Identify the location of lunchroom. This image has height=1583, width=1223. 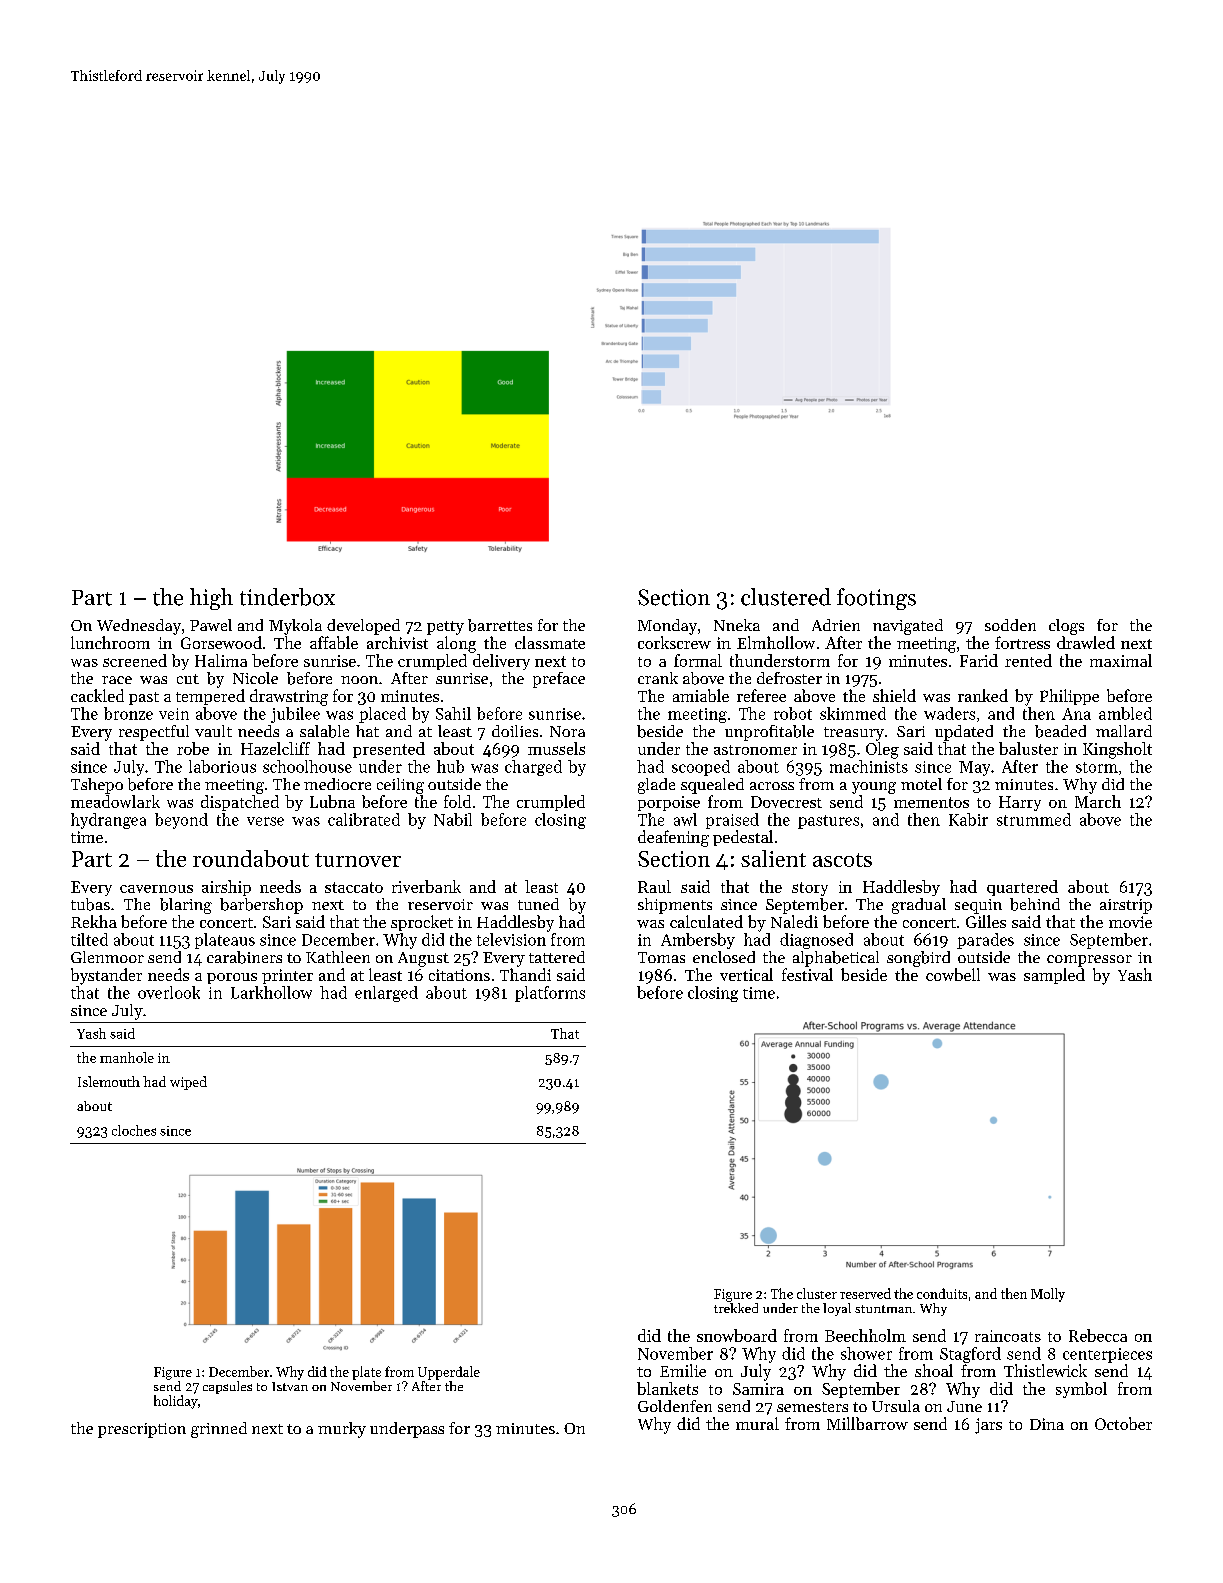
(110, 642).
